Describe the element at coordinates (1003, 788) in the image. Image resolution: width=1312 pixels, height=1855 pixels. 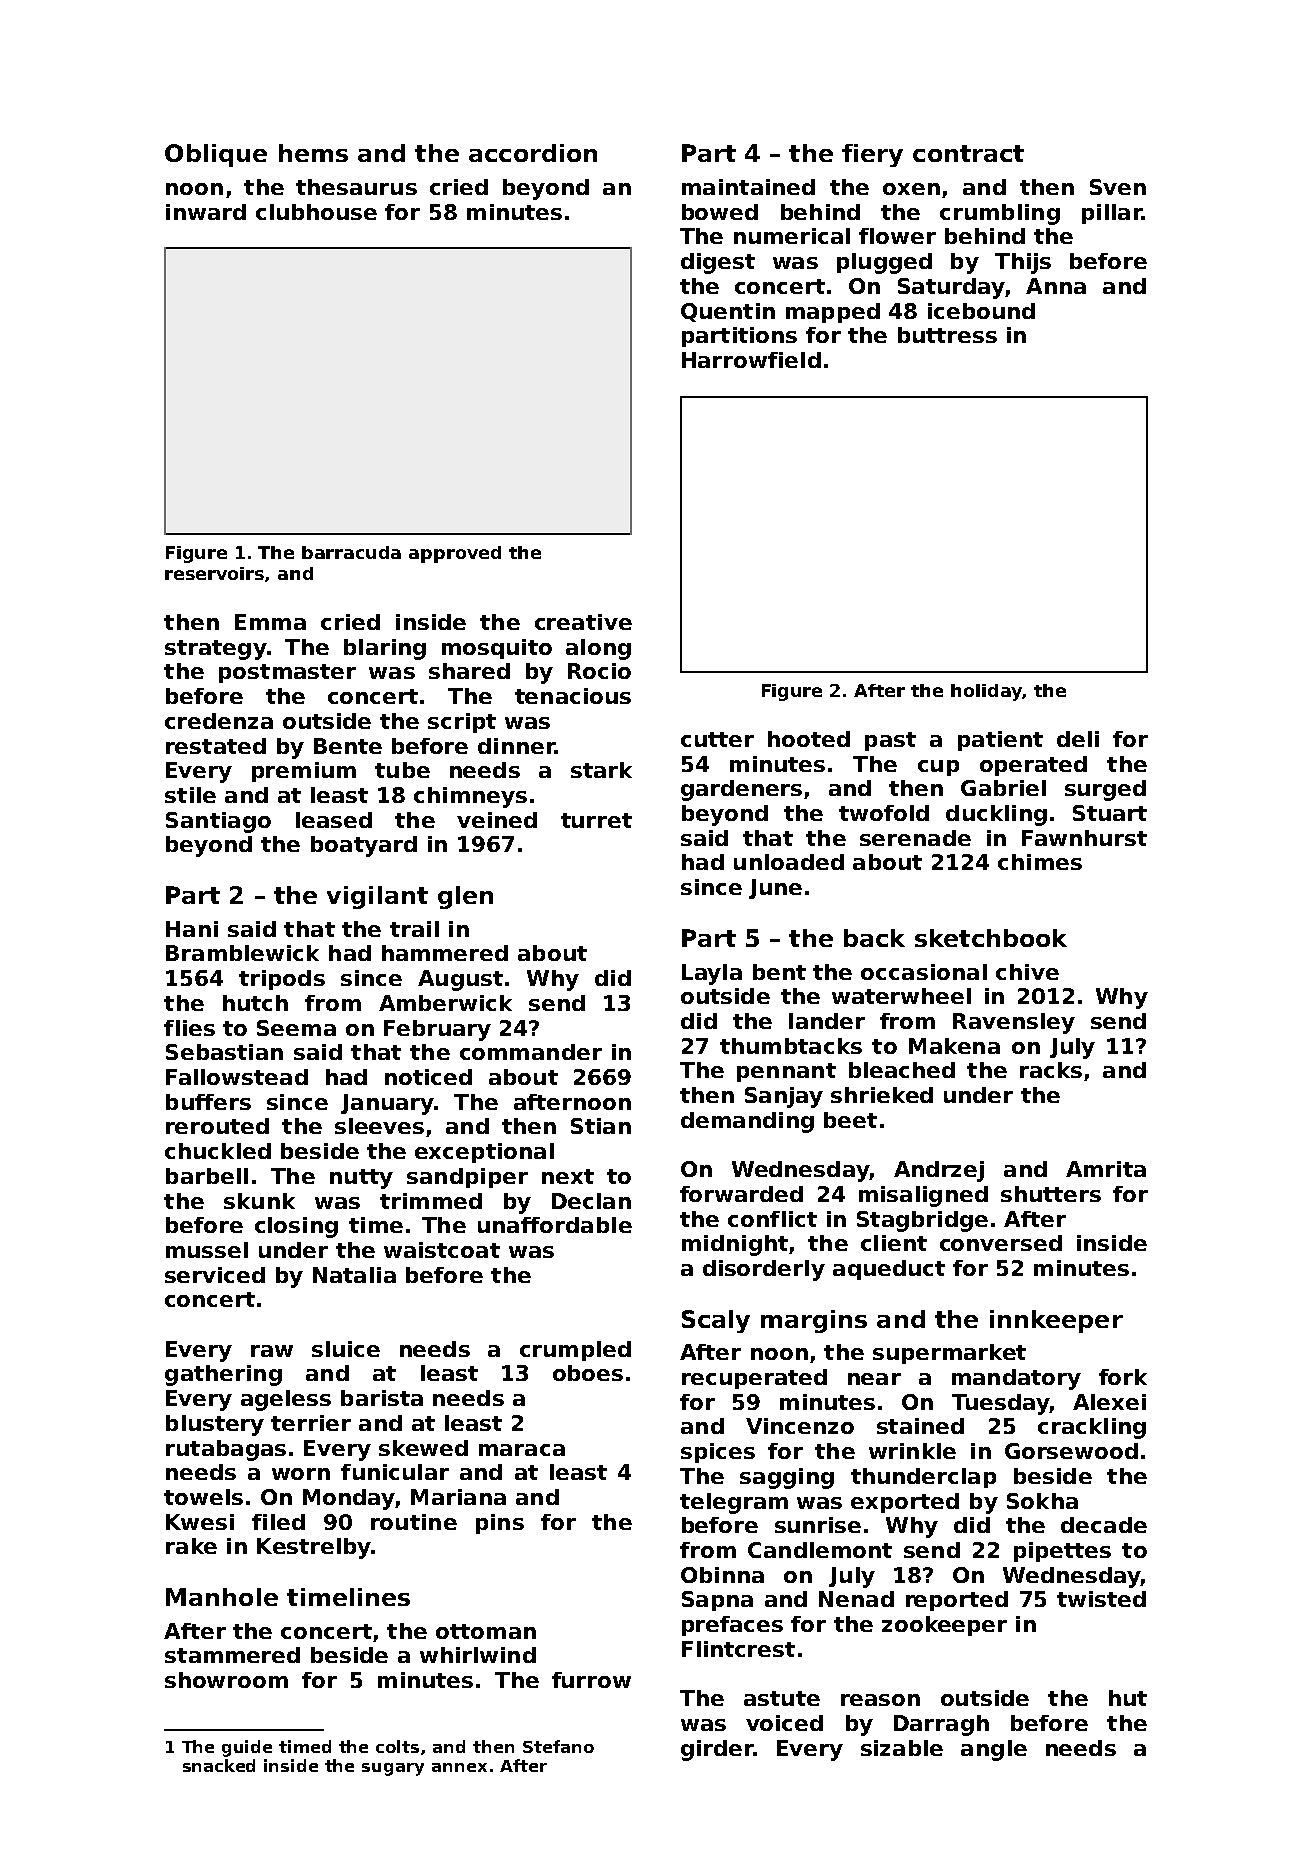
I see `Gabriel` at that location.
